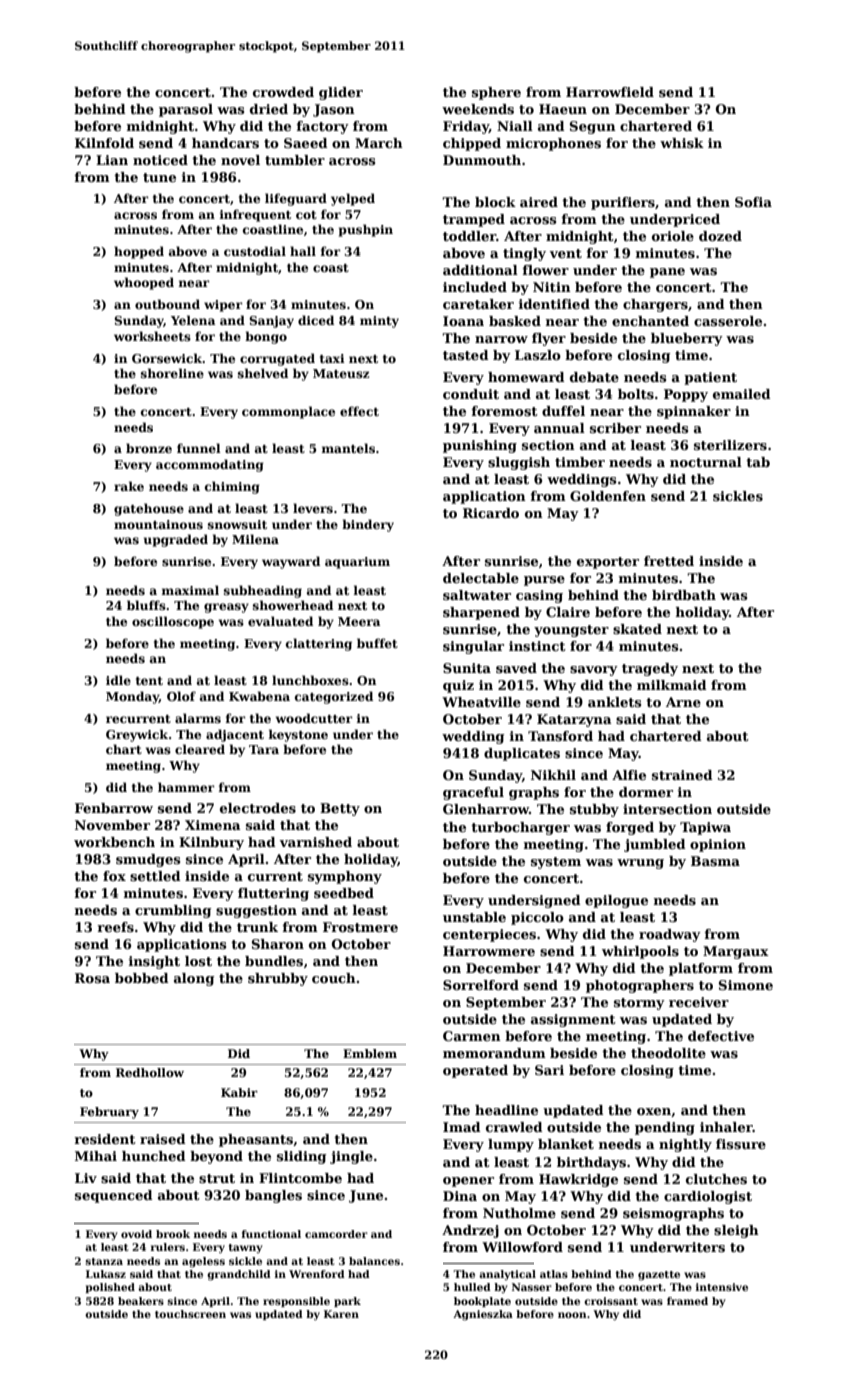  Describe the element at coordinates (345, 877) in the image. I see `symphony` at that location.
